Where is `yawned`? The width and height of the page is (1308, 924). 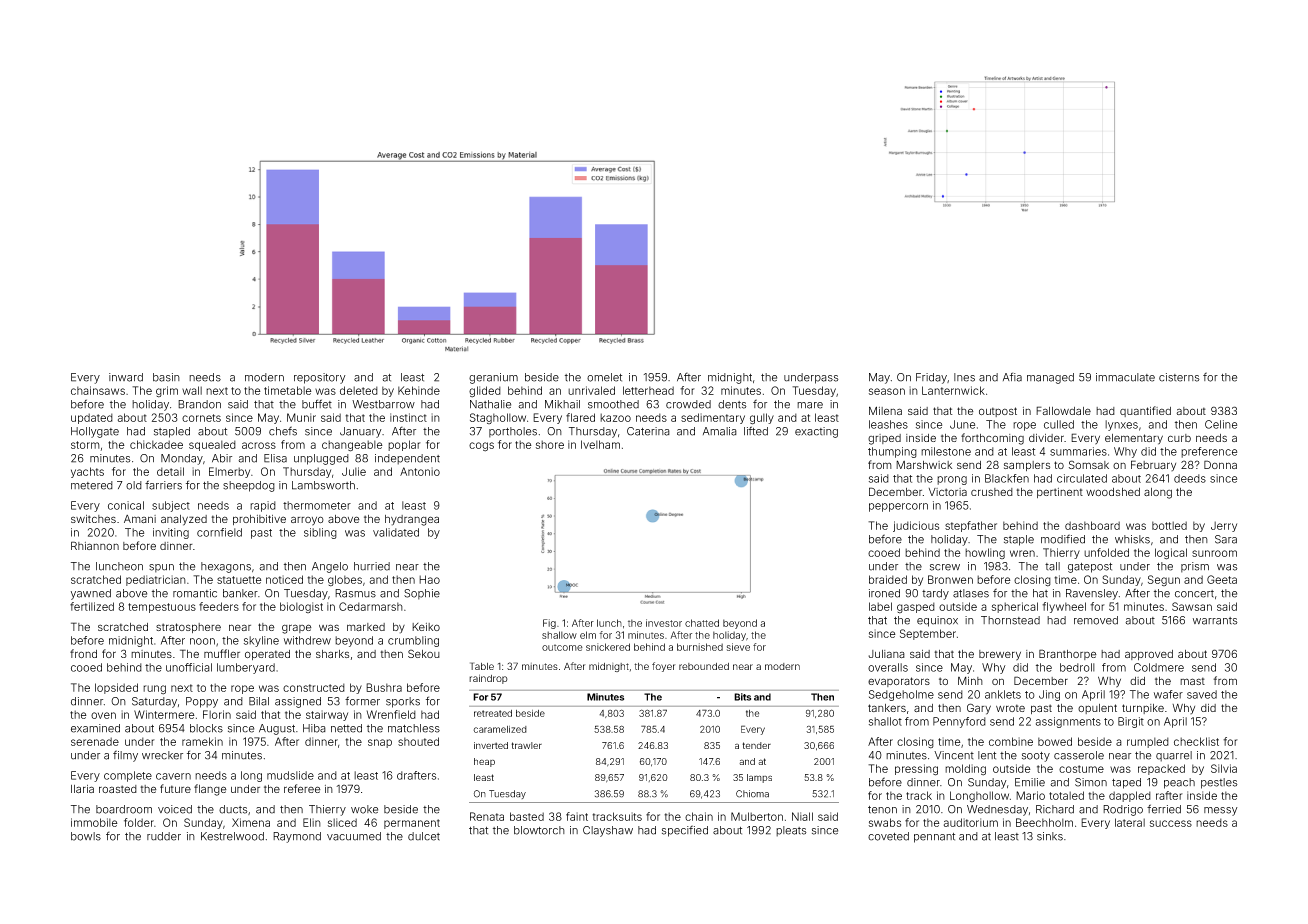 yawned is located at coordinates (91, 594).
